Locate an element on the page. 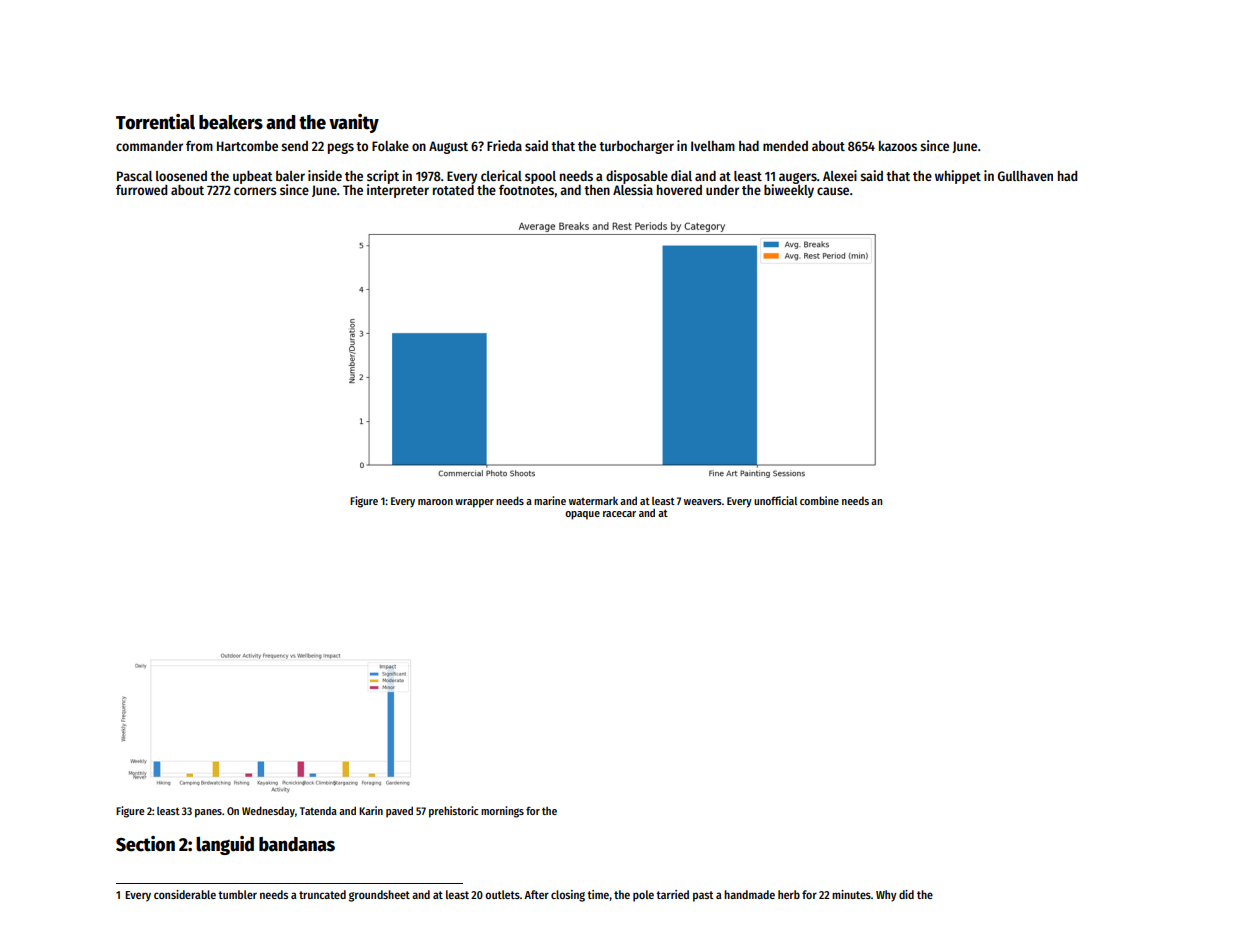 The height and width of the document is (952, 1233). hovered is located at coordinates (679, 190).
